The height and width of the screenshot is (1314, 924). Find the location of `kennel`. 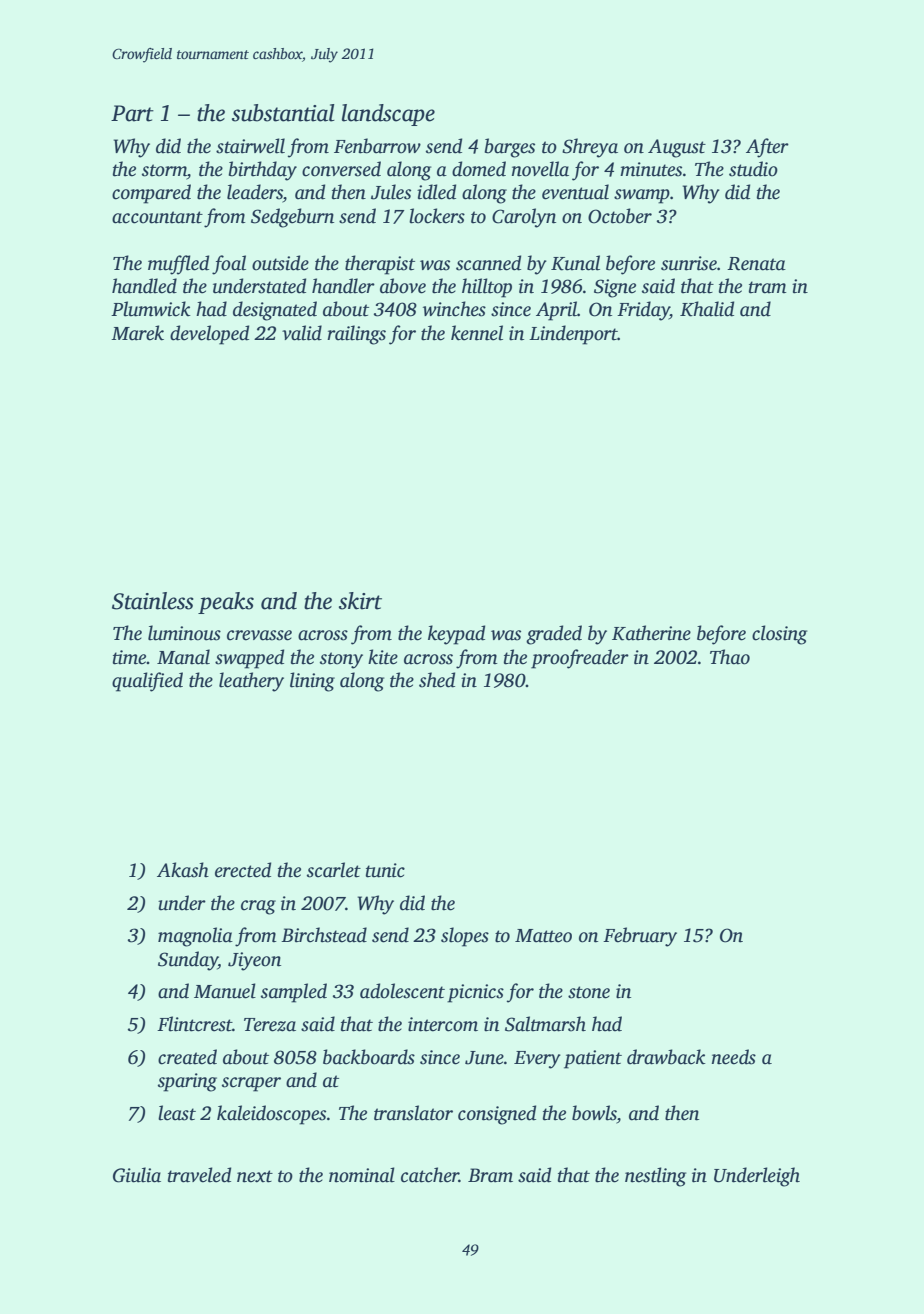

kennel is located at coordinates (477, 333).
